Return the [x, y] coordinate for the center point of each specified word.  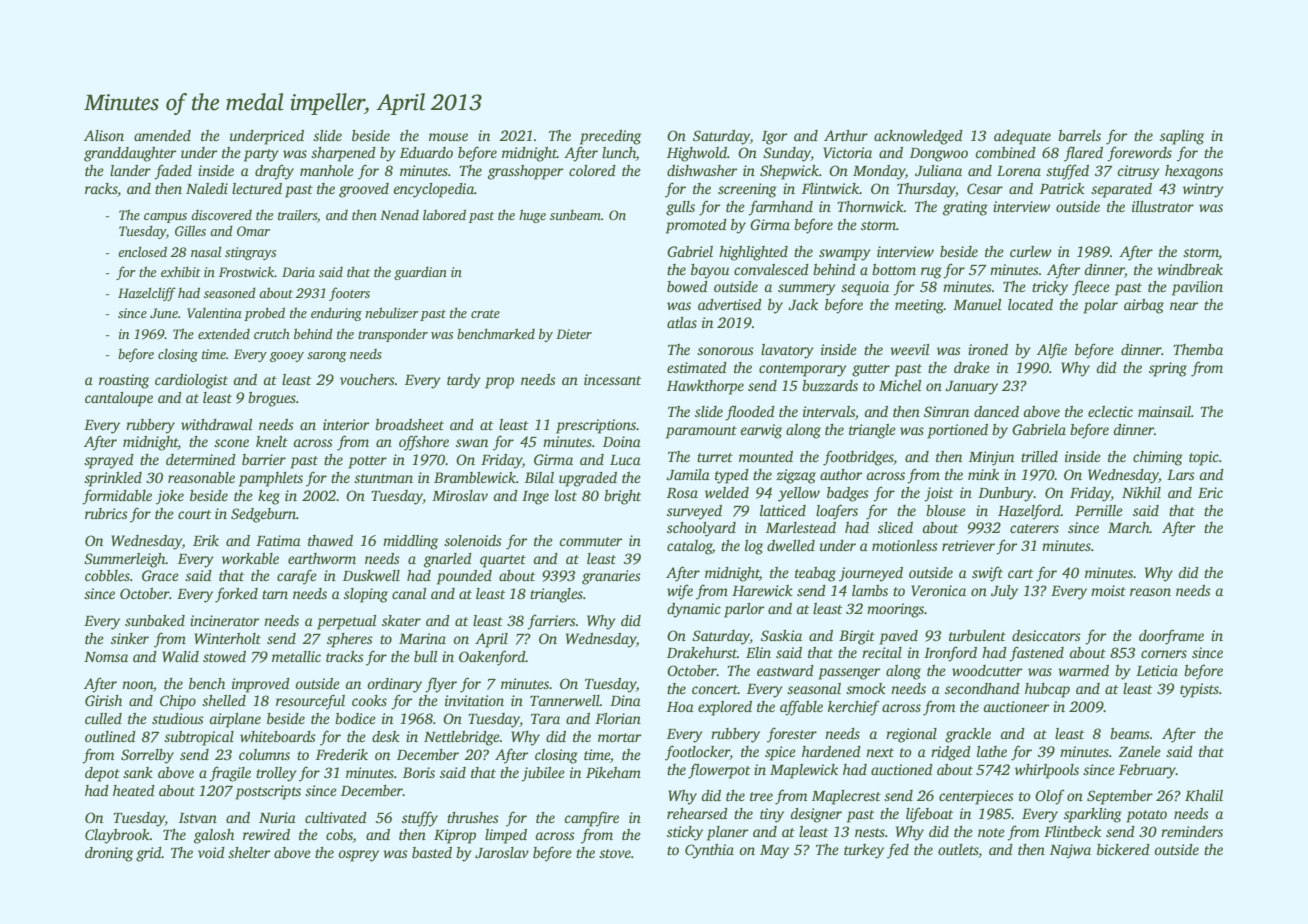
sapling [1182, 137]
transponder [393, 335]
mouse [448, 137]
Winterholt [227, 638]
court [194, 514]
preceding [610, 137]
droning [109, 854]
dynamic [694, 610]
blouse [946, 510]
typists [1199, 690]
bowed [687, 286]
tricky [1050, 288]
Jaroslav [502, 852]
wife [680, 592]
